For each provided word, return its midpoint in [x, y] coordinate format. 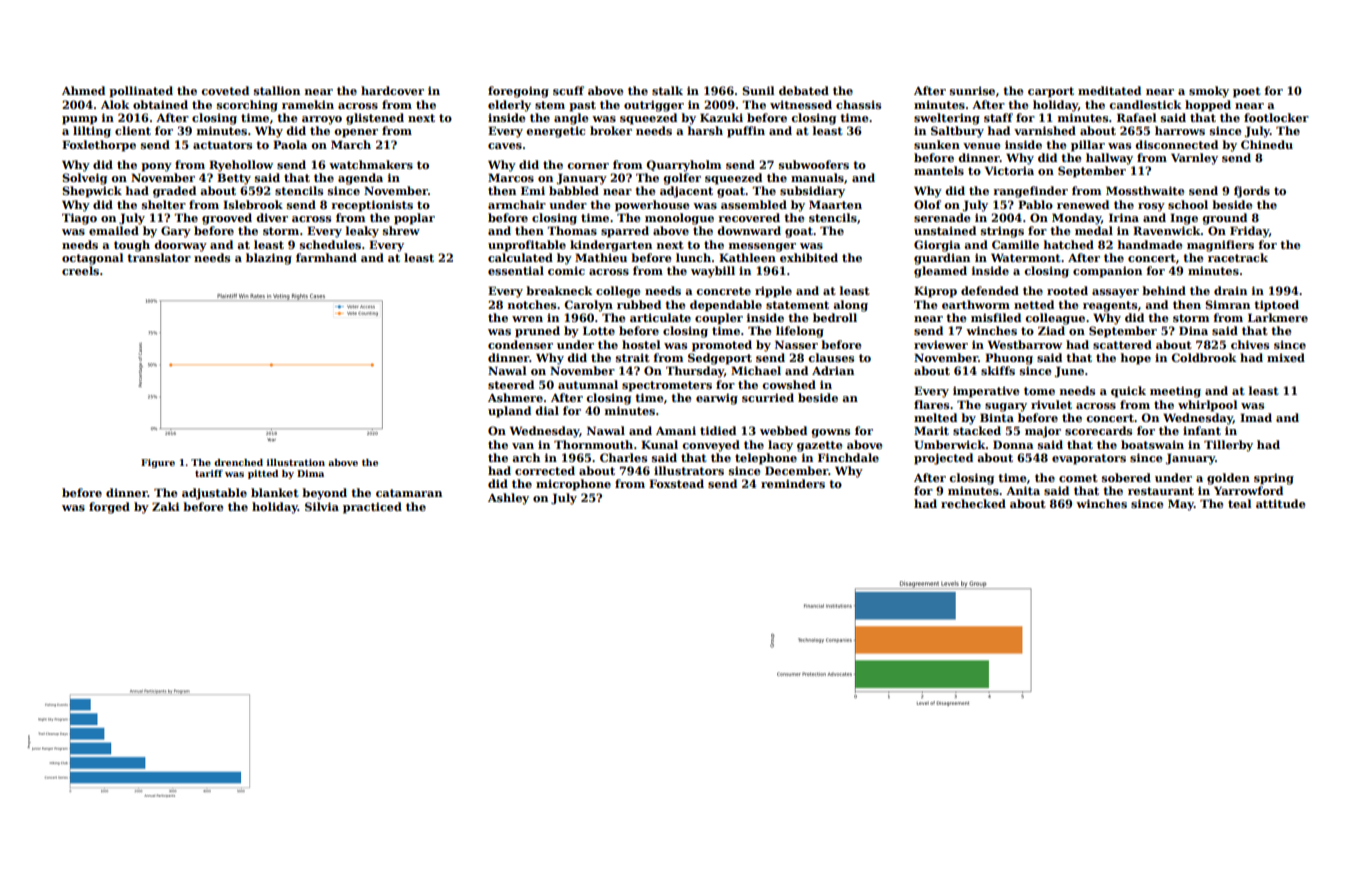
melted [935, 417]
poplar [414, 219]
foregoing [518, 92]
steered [511, 384]
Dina [1193, 330]
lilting [92, 132]
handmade [1150, 244]
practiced [372, 508]
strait [633, 357]
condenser [520, 344]
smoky [1209, 92]
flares [931, 404]
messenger [762, 247]
